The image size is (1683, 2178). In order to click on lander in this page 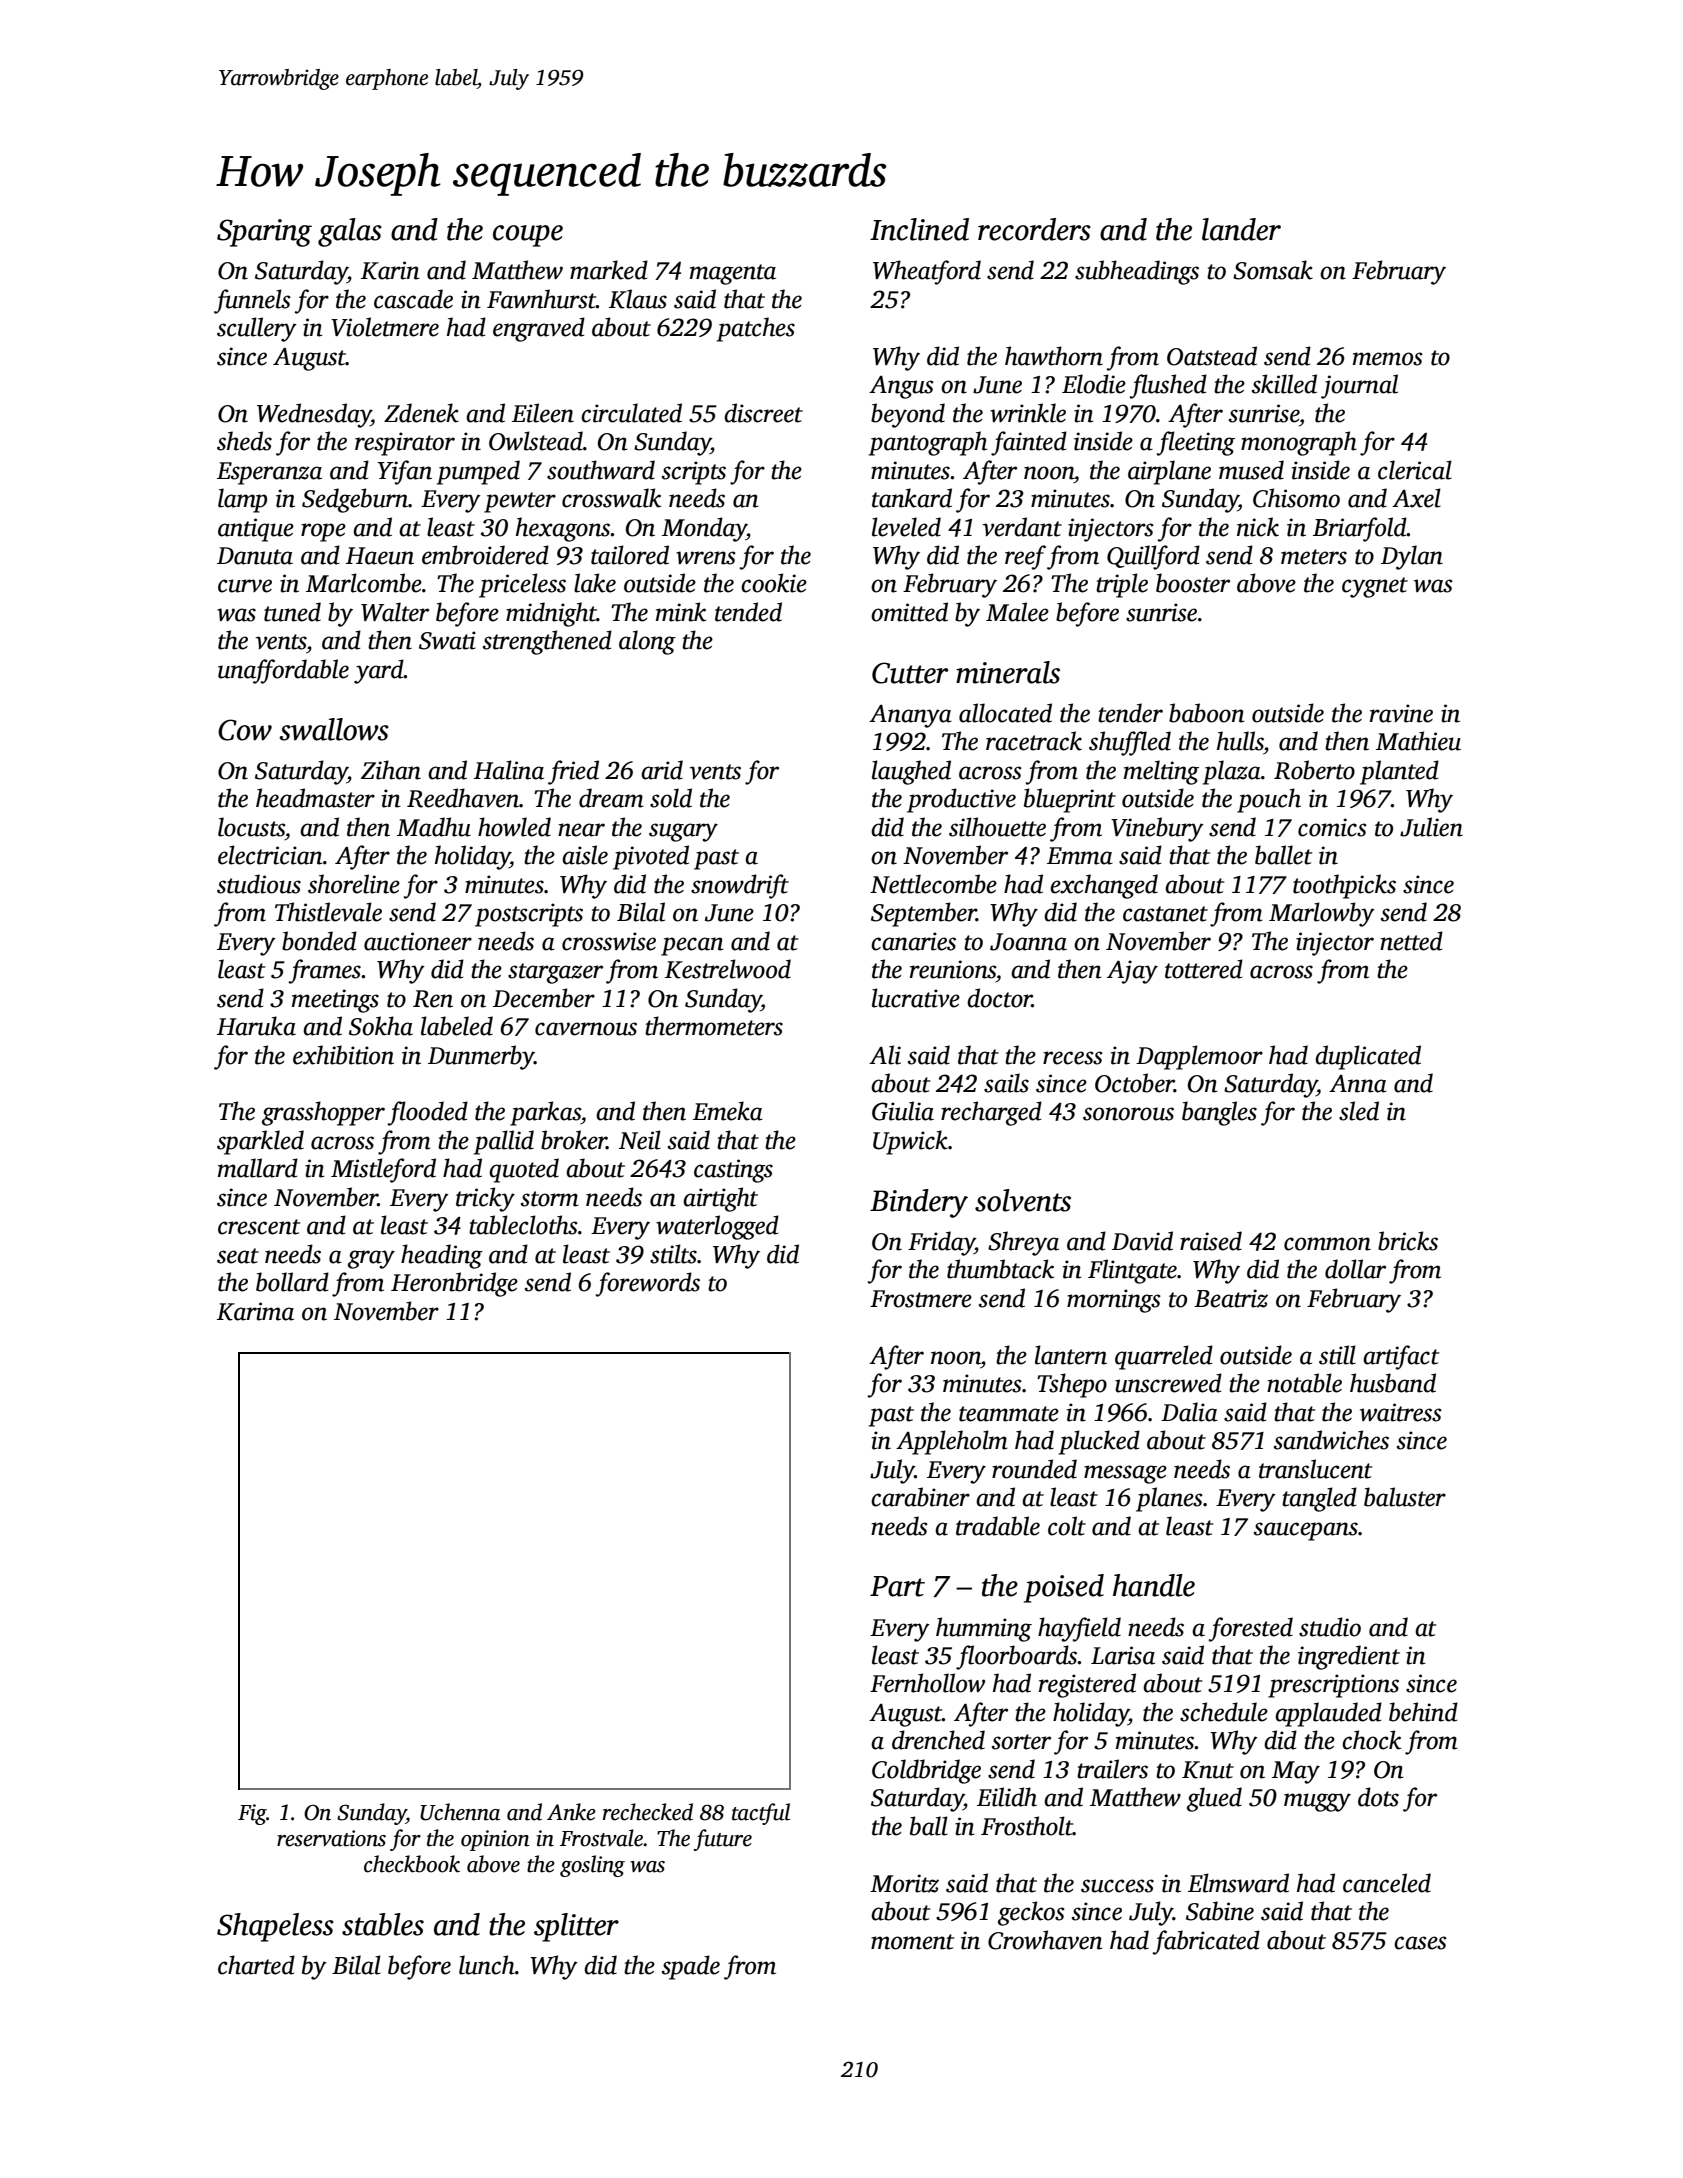, I will do `click(1241, 229)`.
